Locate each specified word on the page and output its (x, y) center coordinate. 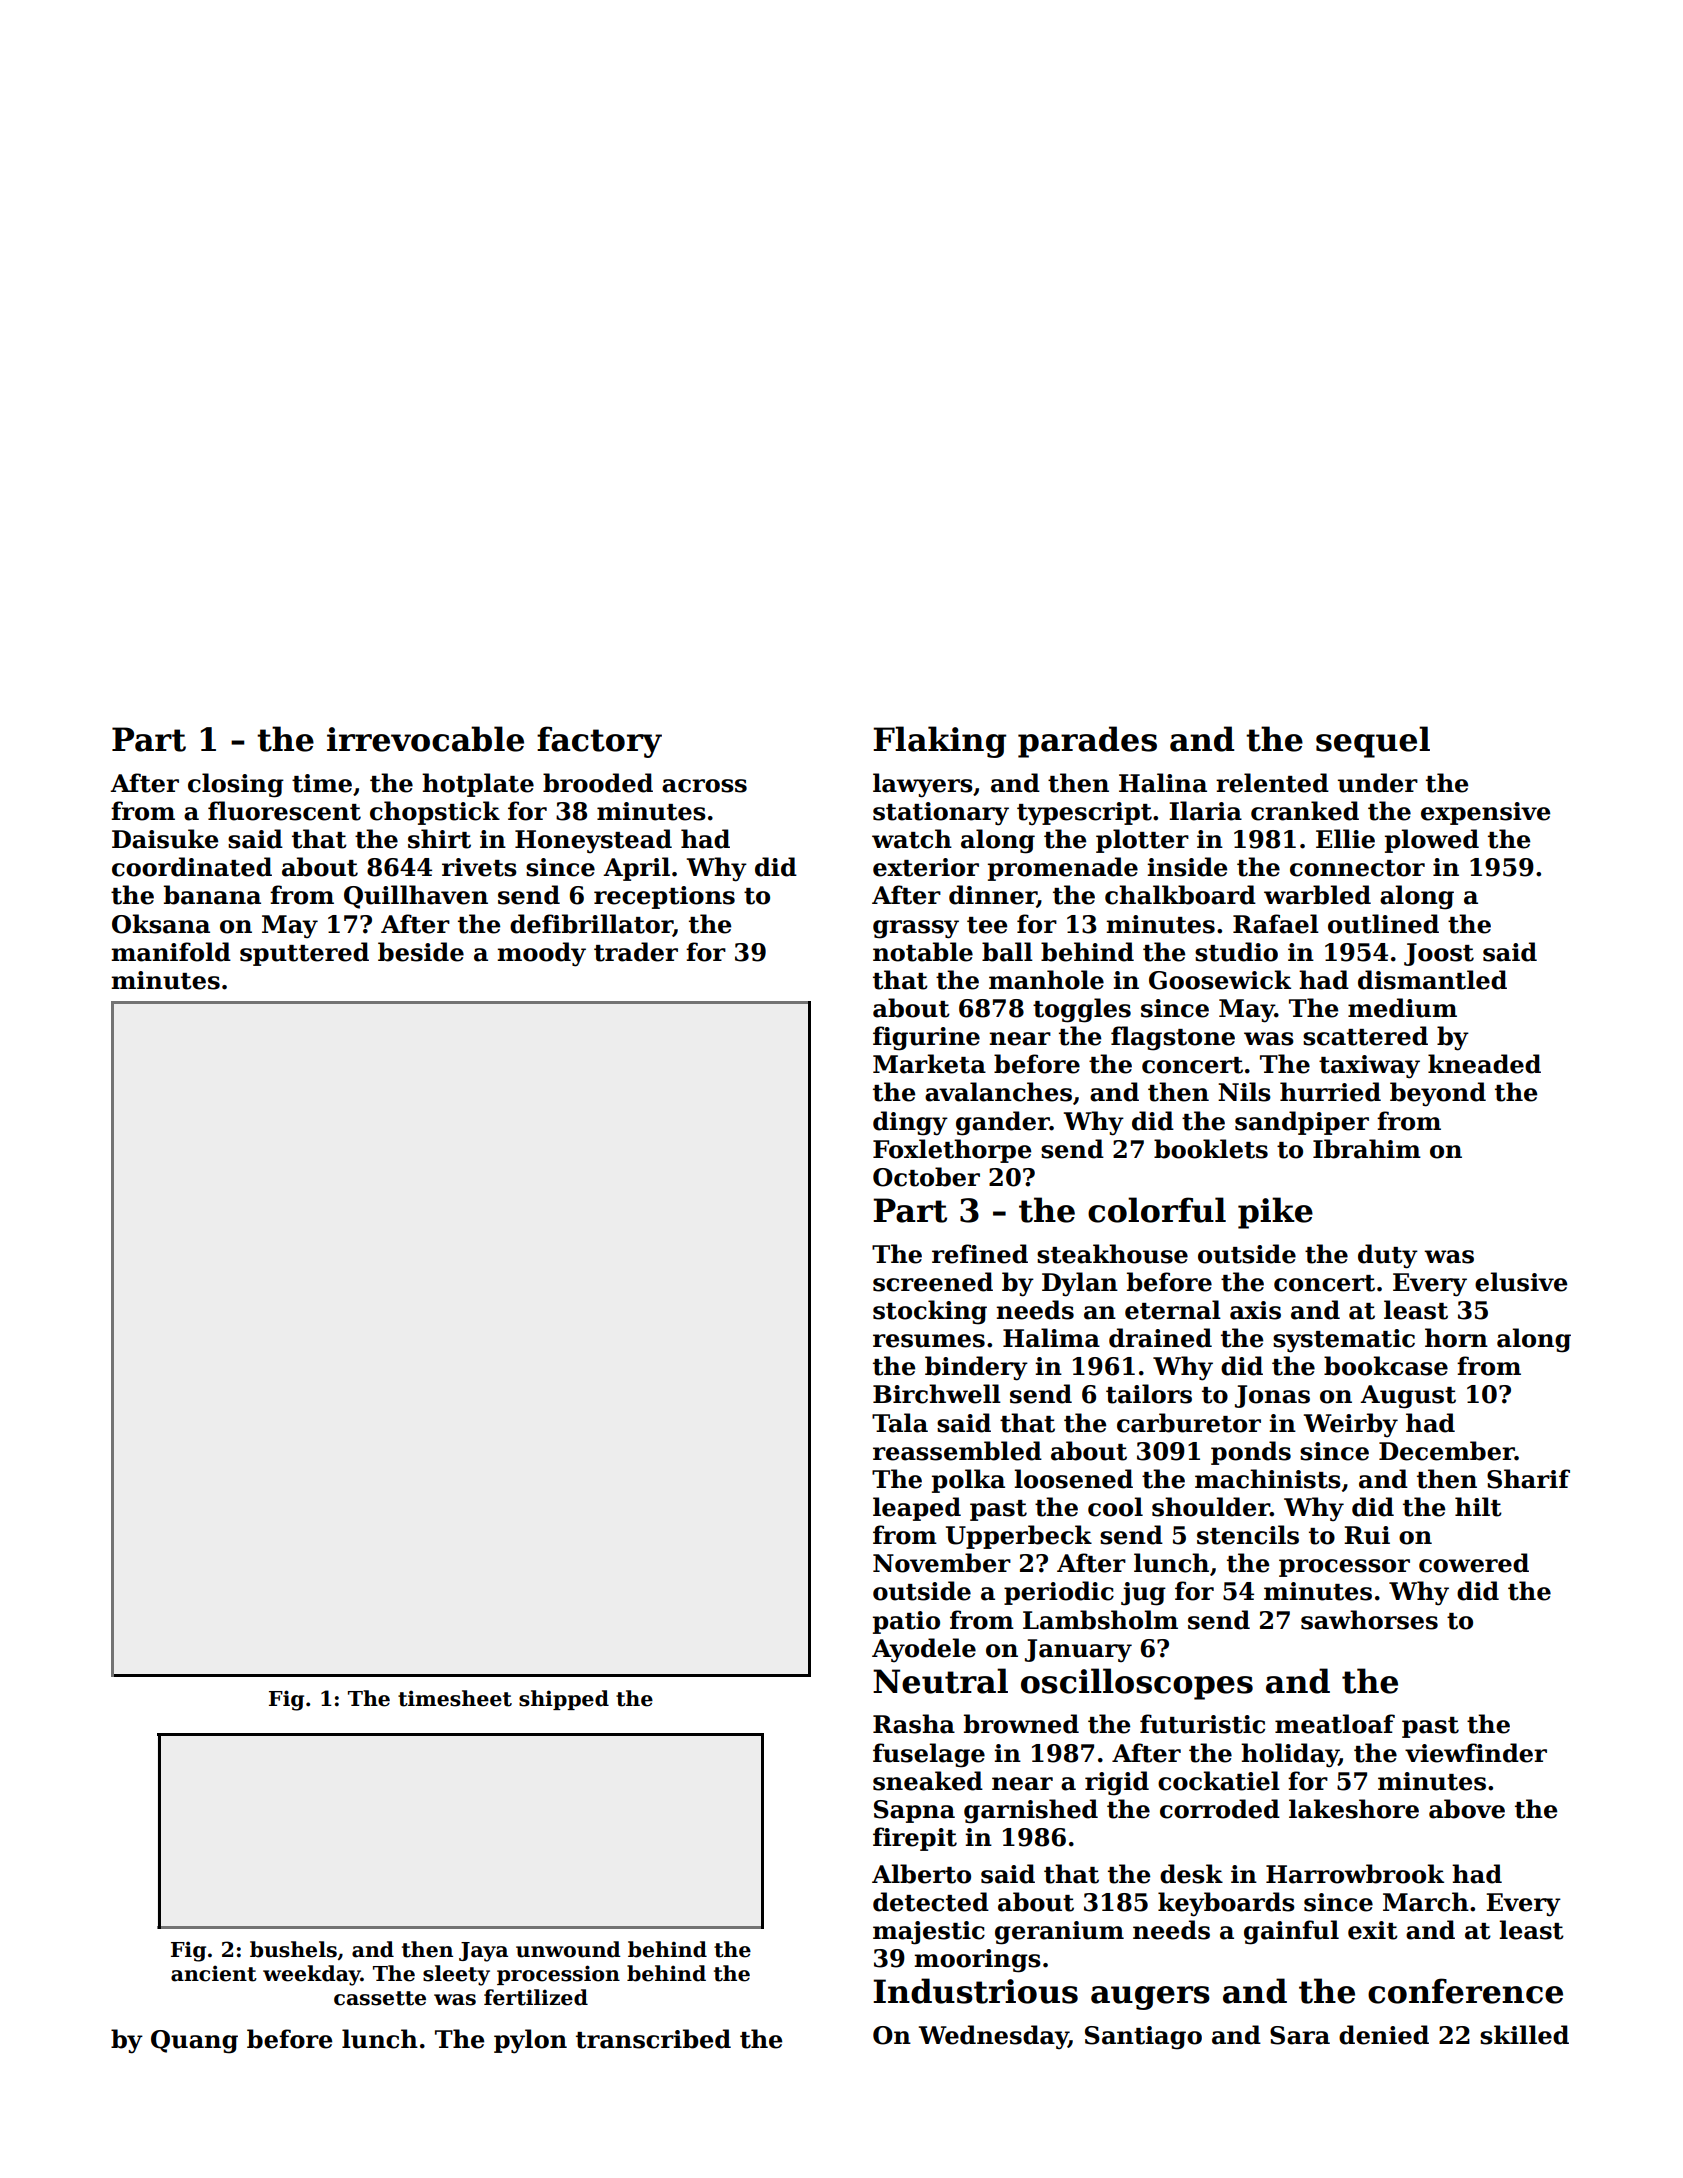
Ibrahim (1367, 1149)
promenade (1063, 869)
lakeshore (1354, 1809)
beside (421, 952)
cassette (380, 1998)
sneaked (928, 1781)
